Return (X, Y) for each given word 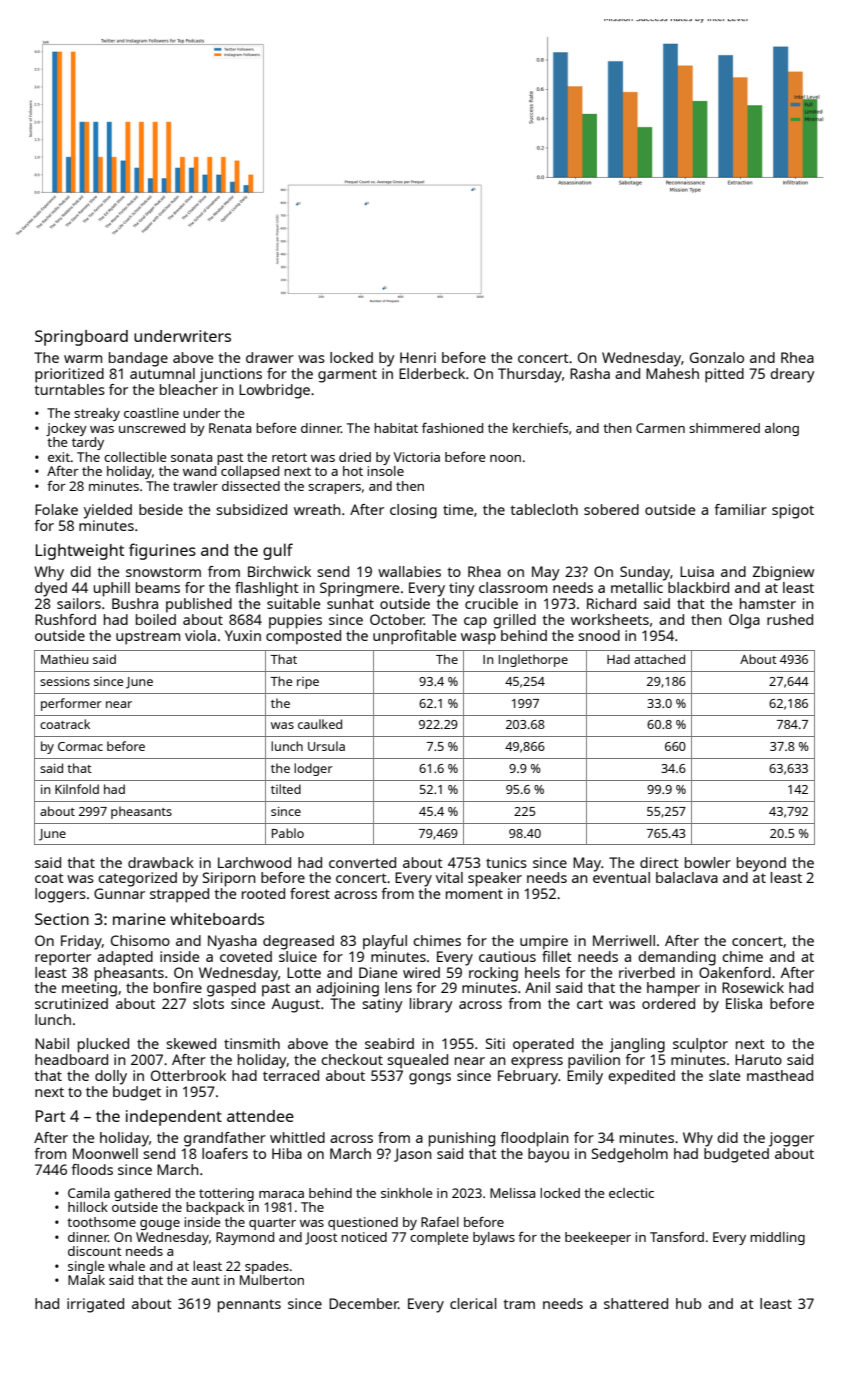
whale (126, 1266)
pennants (249, 1306)
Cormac (80, 746)
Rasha (590, 373)
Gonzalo (717, 357)
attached (659, 659)
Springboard (81, 338)
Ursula (326, 746)
